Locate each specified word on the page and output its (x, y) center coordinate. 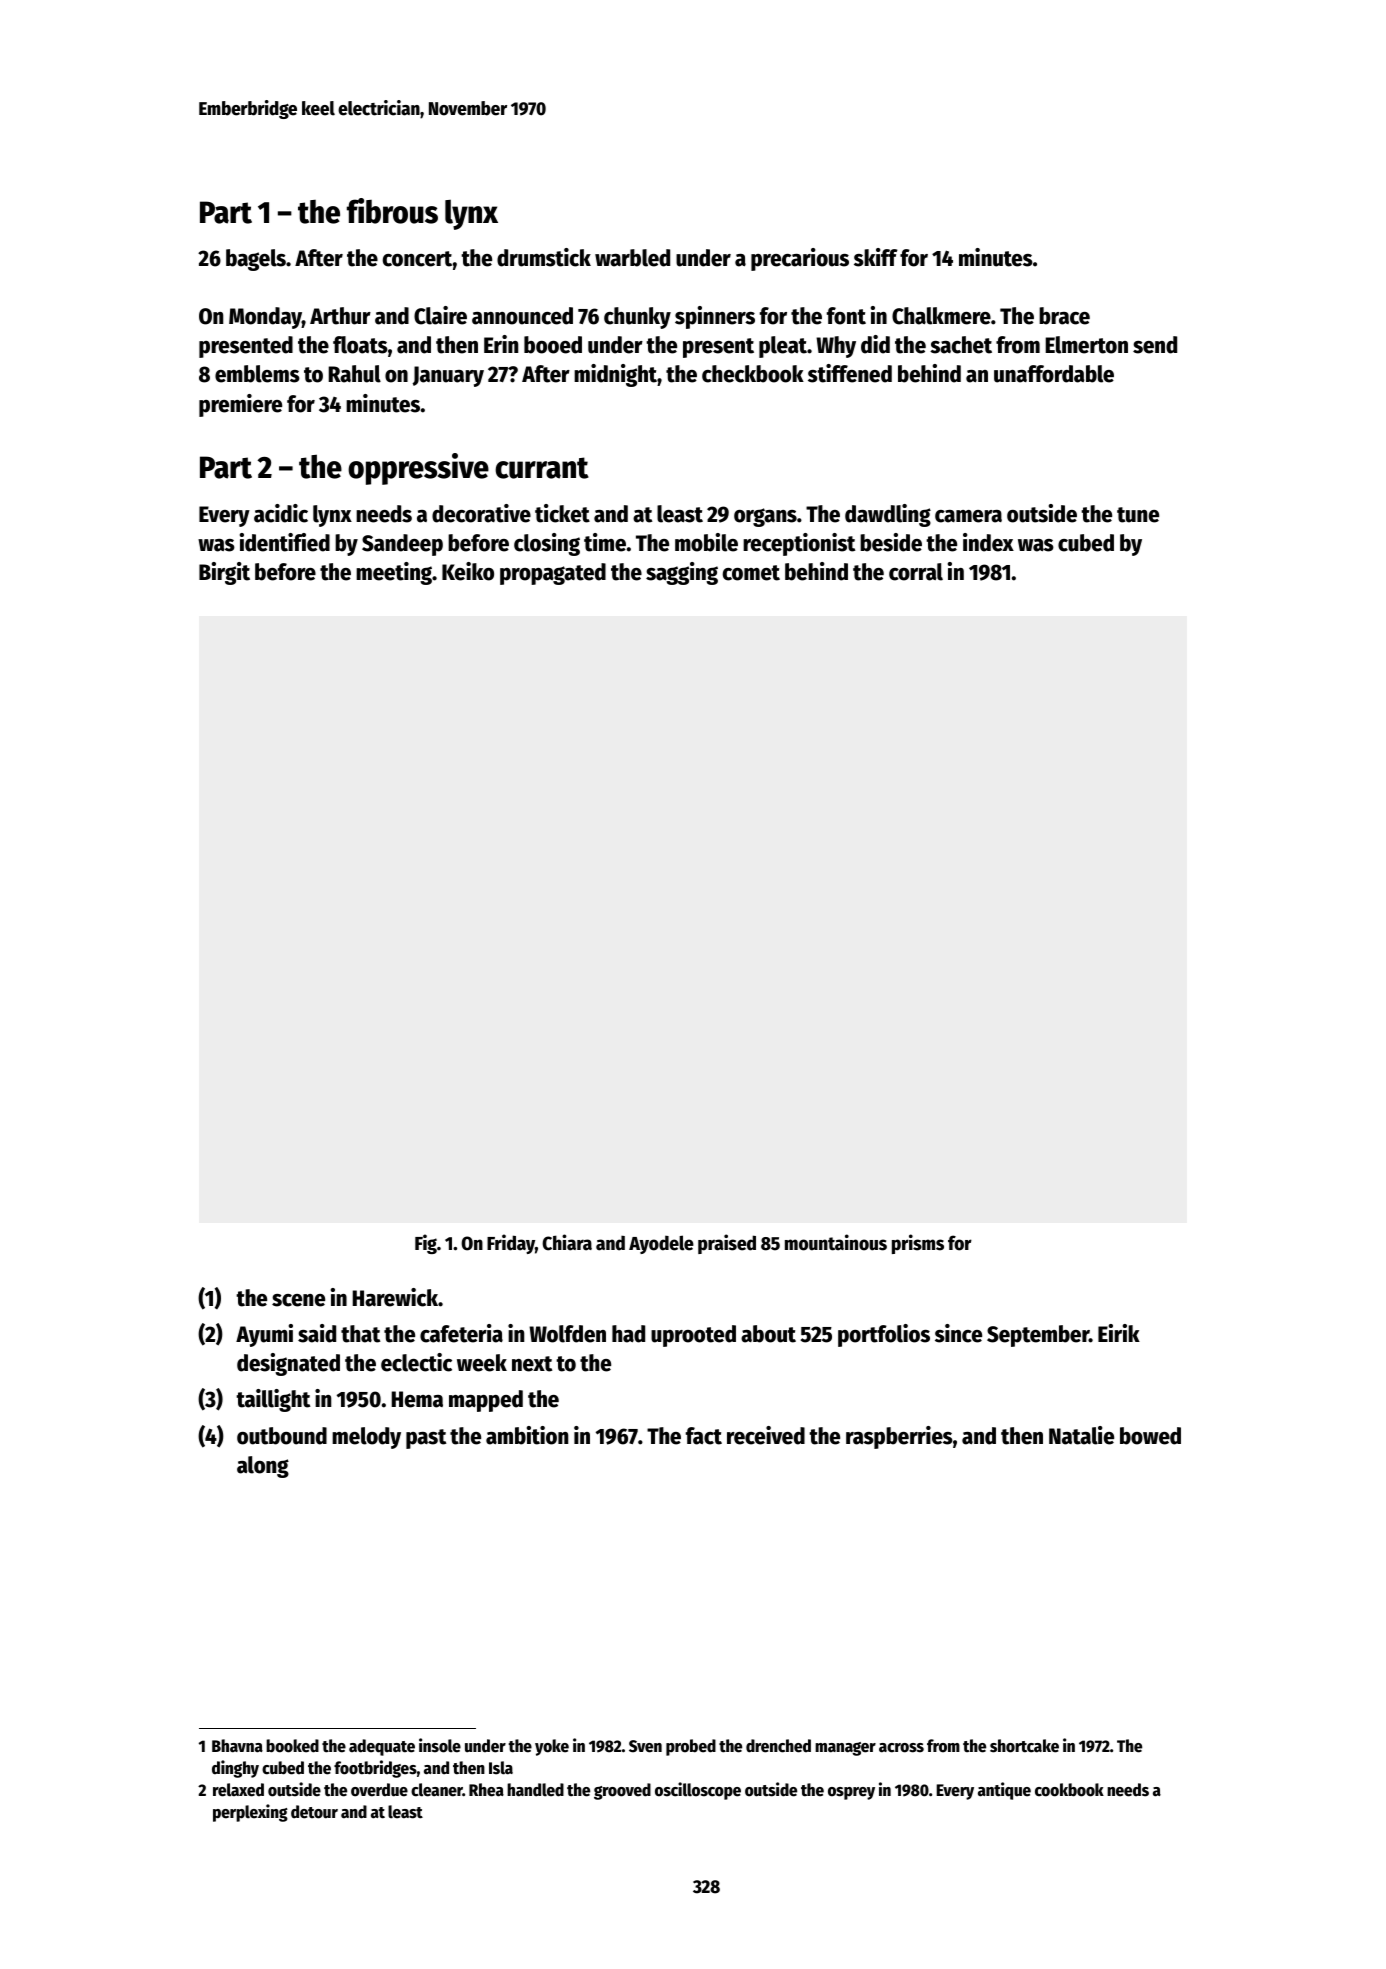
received (766, 1435)
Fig (426, 1244)
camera (968, 516)
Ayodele (661, 1244)
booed (553, 345)
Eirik (1119, 1333)
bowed (1150, 1436)
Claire (440, 315)
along (263, 1467)
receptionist (799, 544)
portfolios (884, 1335)
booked (292, 1746)
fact (704, 1436)
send (1155, 345)
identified (285, 542)
